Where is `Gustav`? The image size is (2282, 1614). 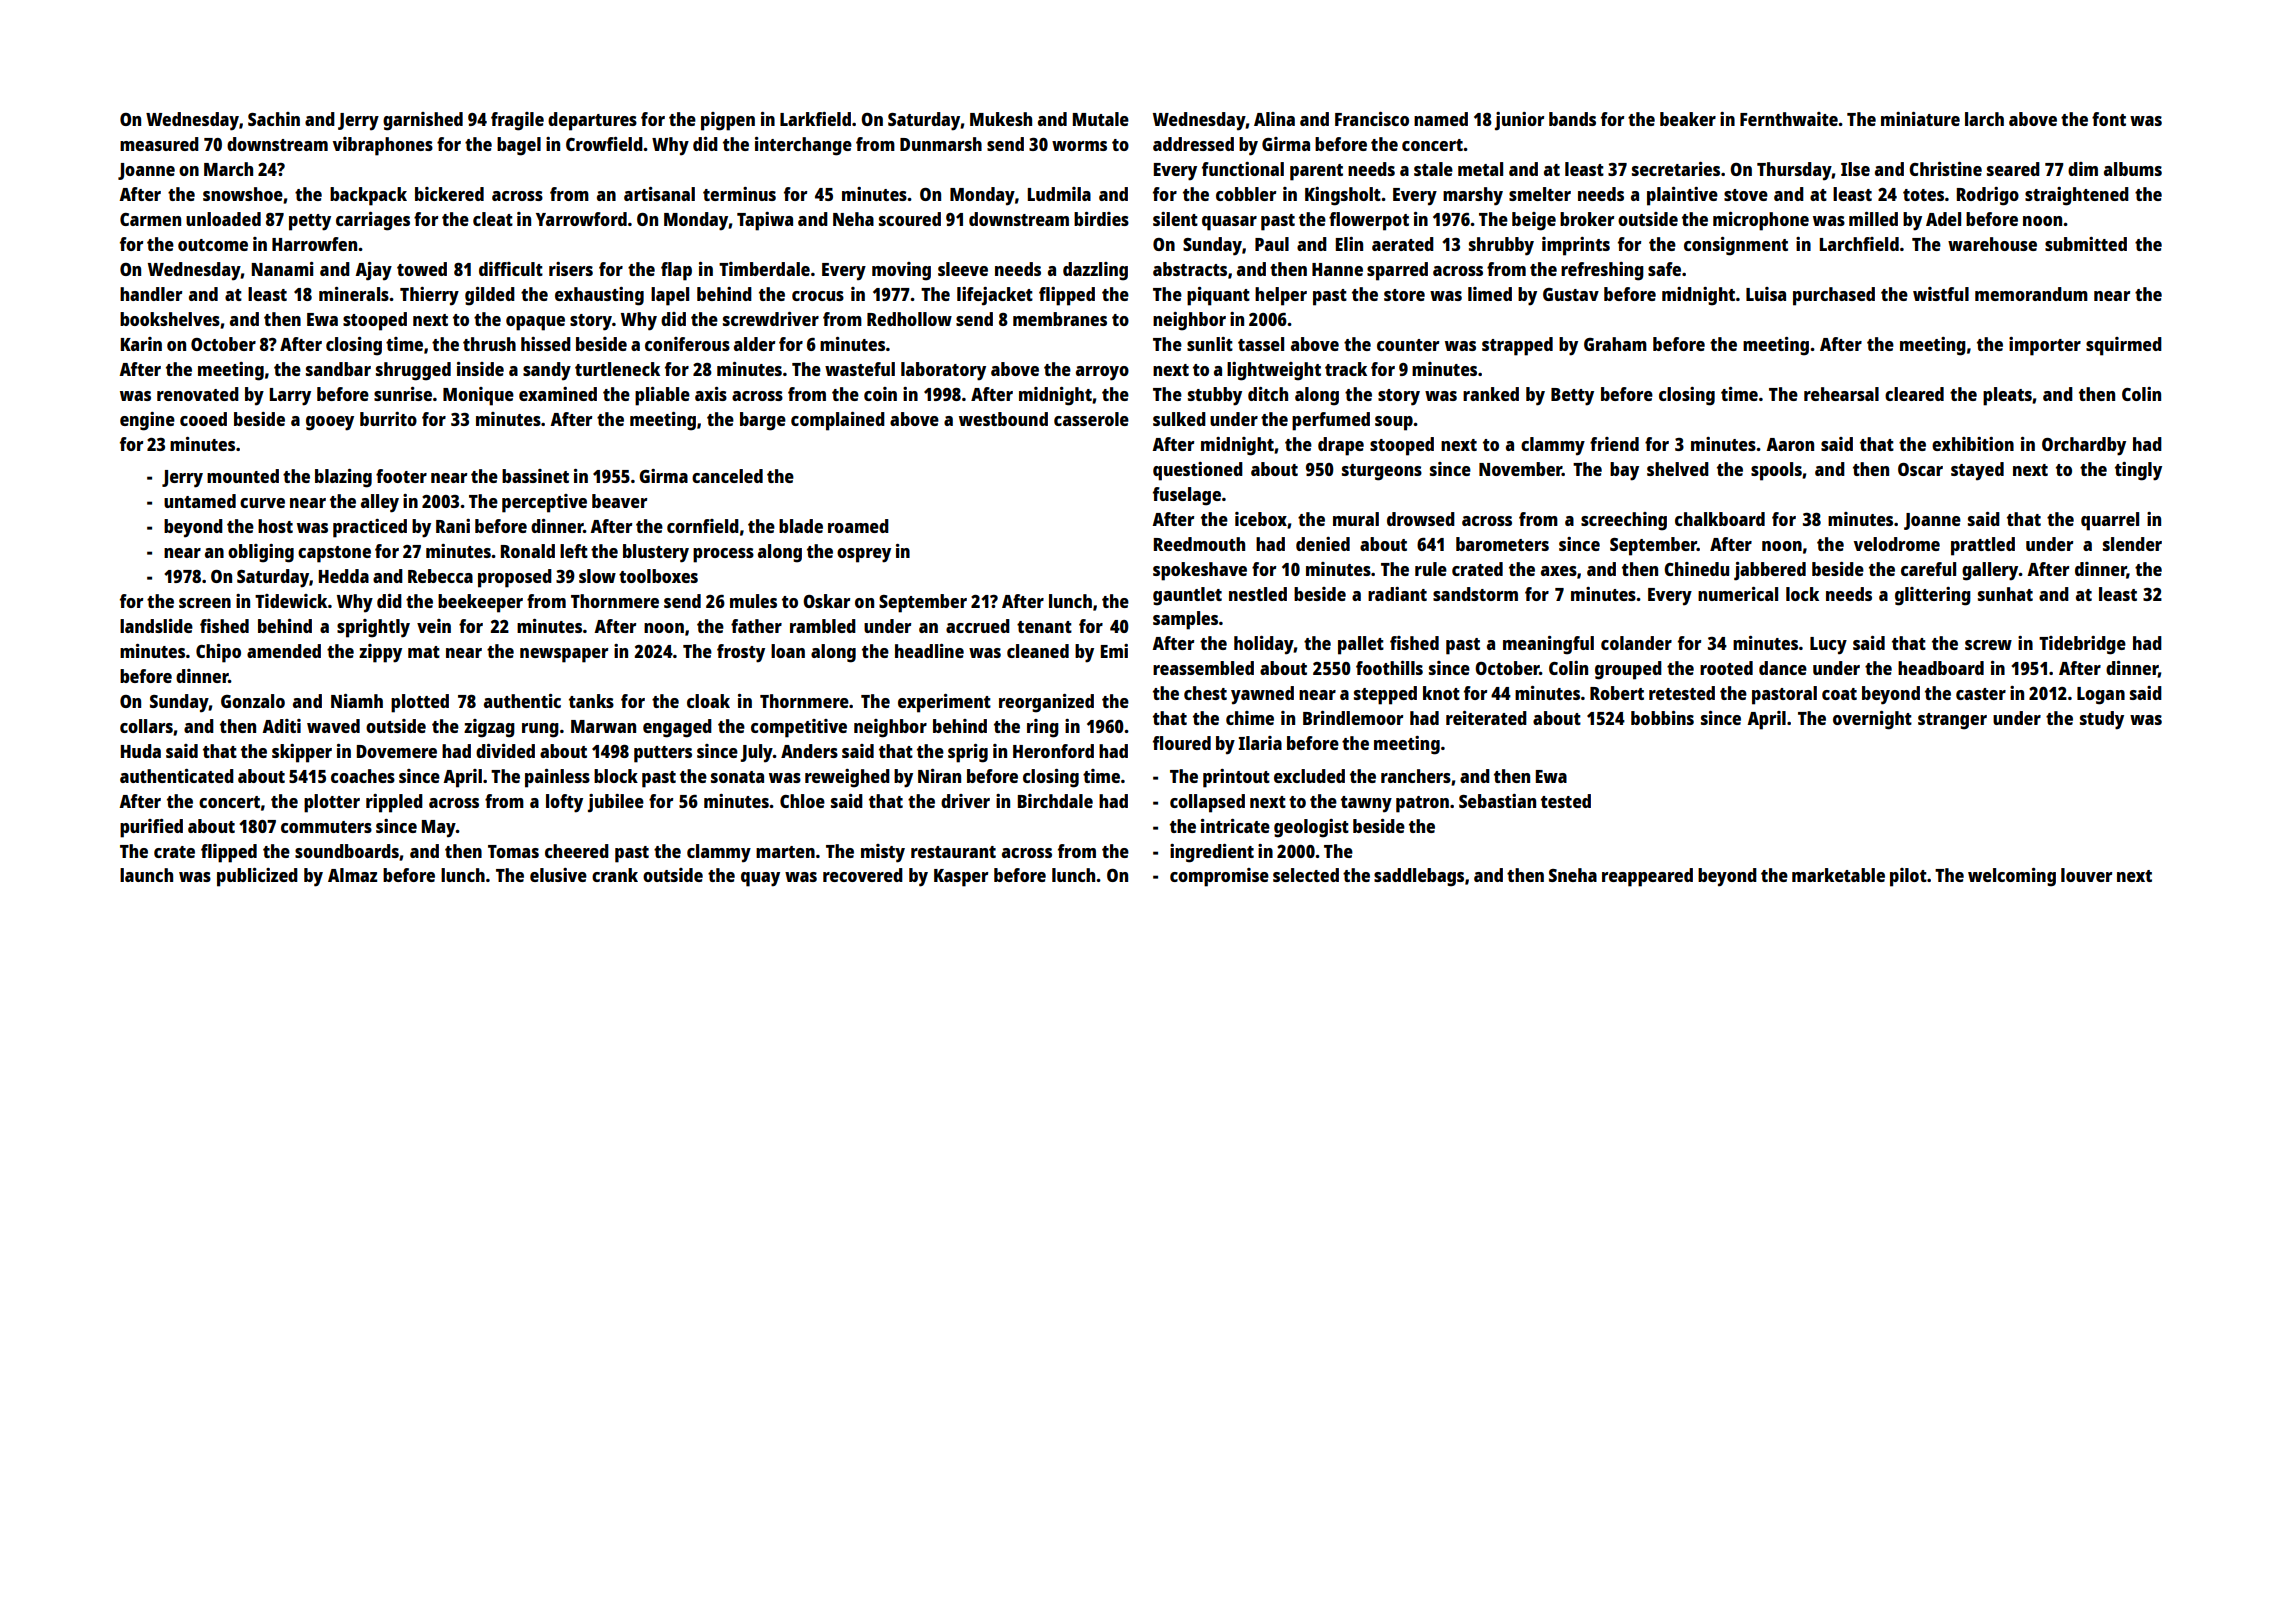
Gustav is located at coordinates (1571, 294).
